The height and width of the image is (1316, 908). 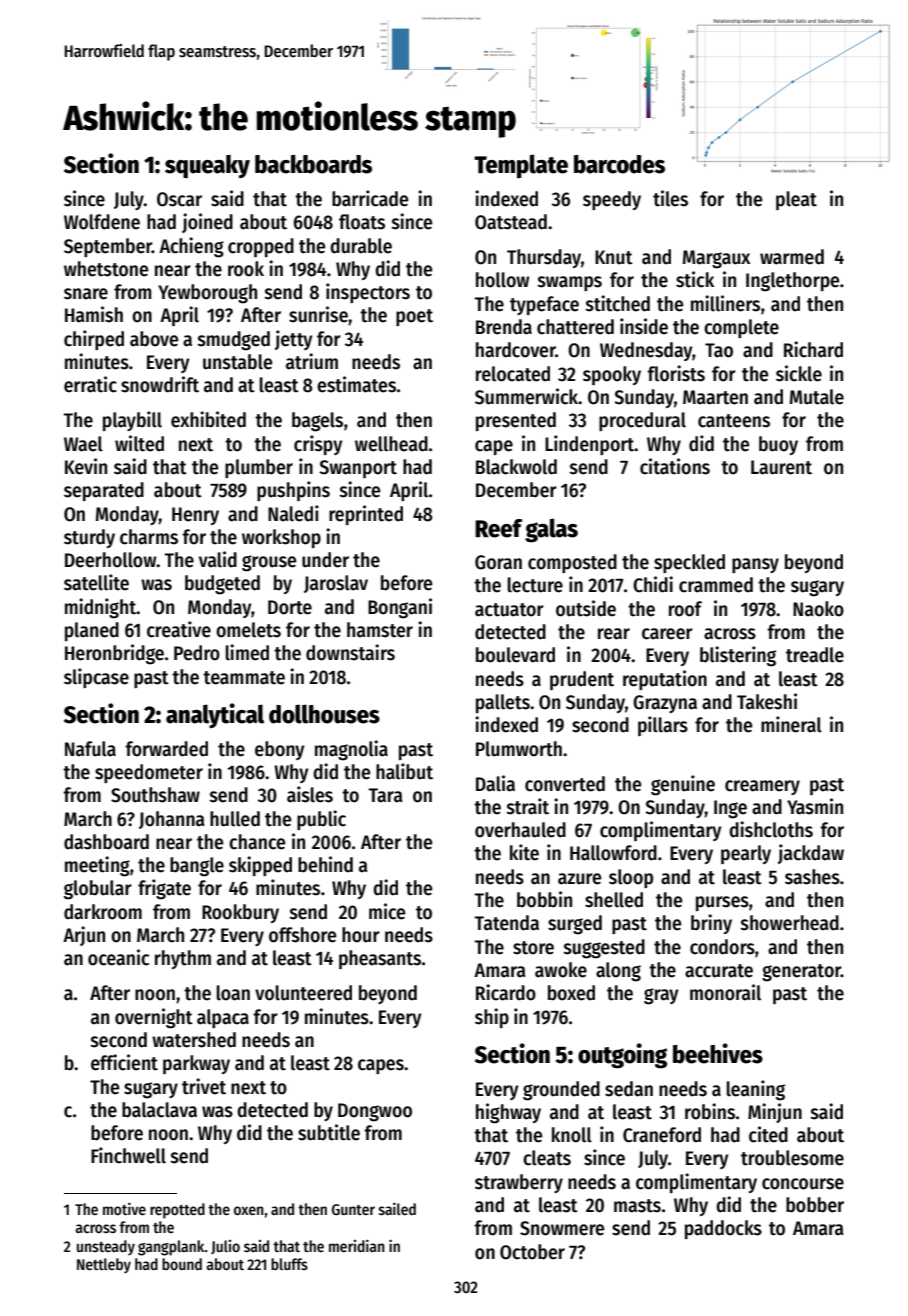 I want to click on Oatstead, so click(x=511, y=222).
